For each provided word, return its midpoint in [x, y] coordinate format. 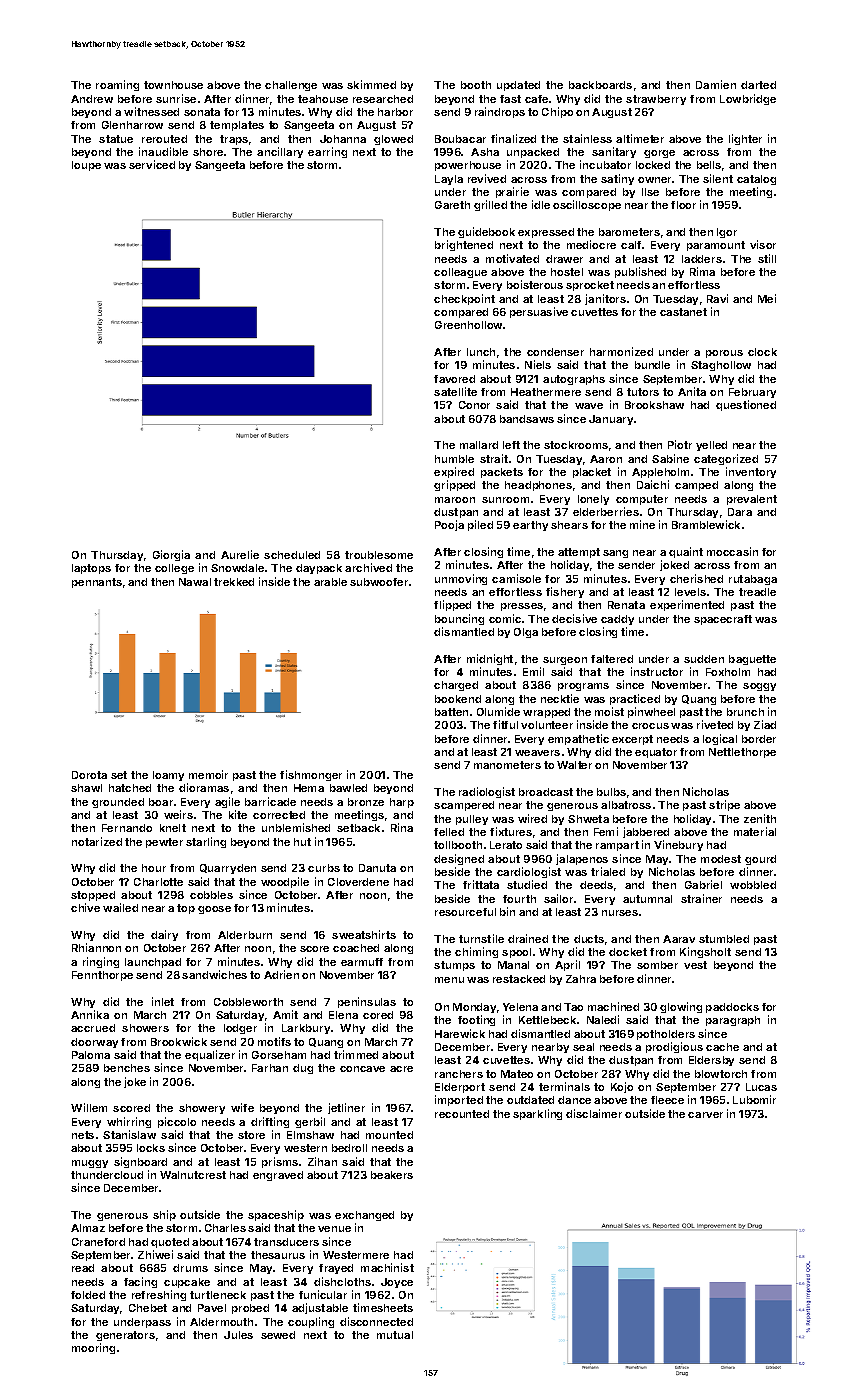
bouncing [459, 619]
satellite [455, 391]
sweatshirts [364, 934]
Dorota [89, 775]
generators [125, 1336]
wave [589, 406]
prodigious [674, 1047]
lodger [240, 1029]
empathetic [578, 739]
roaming [117, 85]
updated [518, 86]
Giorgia [171, 555]
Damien [716, 84]
